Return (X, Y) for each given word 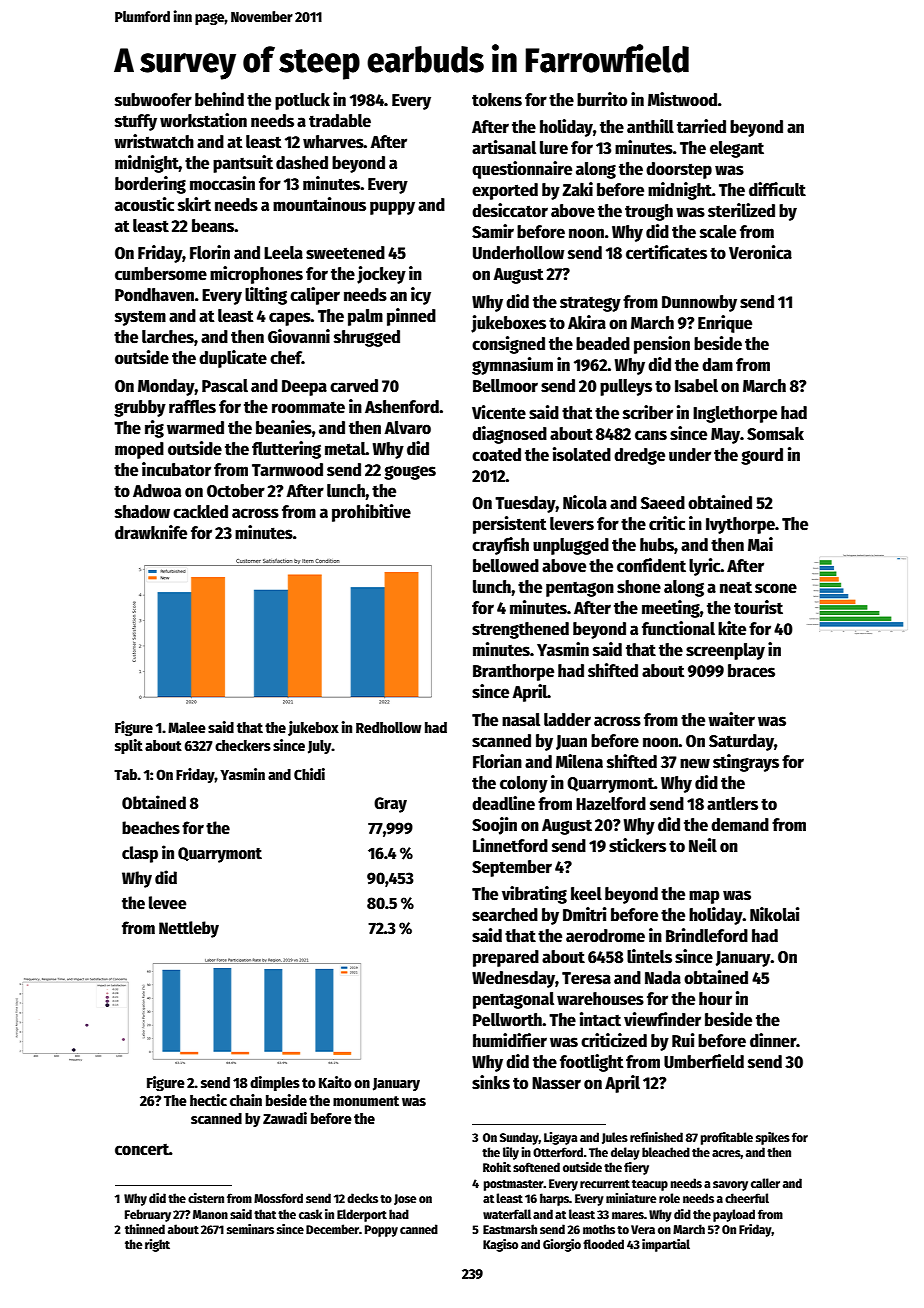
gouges (410, 472)
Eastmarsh (510, 1229)
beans (213, 226)
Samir (493, 231)
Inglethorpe (735, 414)
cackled (200, 512)
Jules (615, 1138)
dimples (275, 1083)
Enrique (725, 324)
